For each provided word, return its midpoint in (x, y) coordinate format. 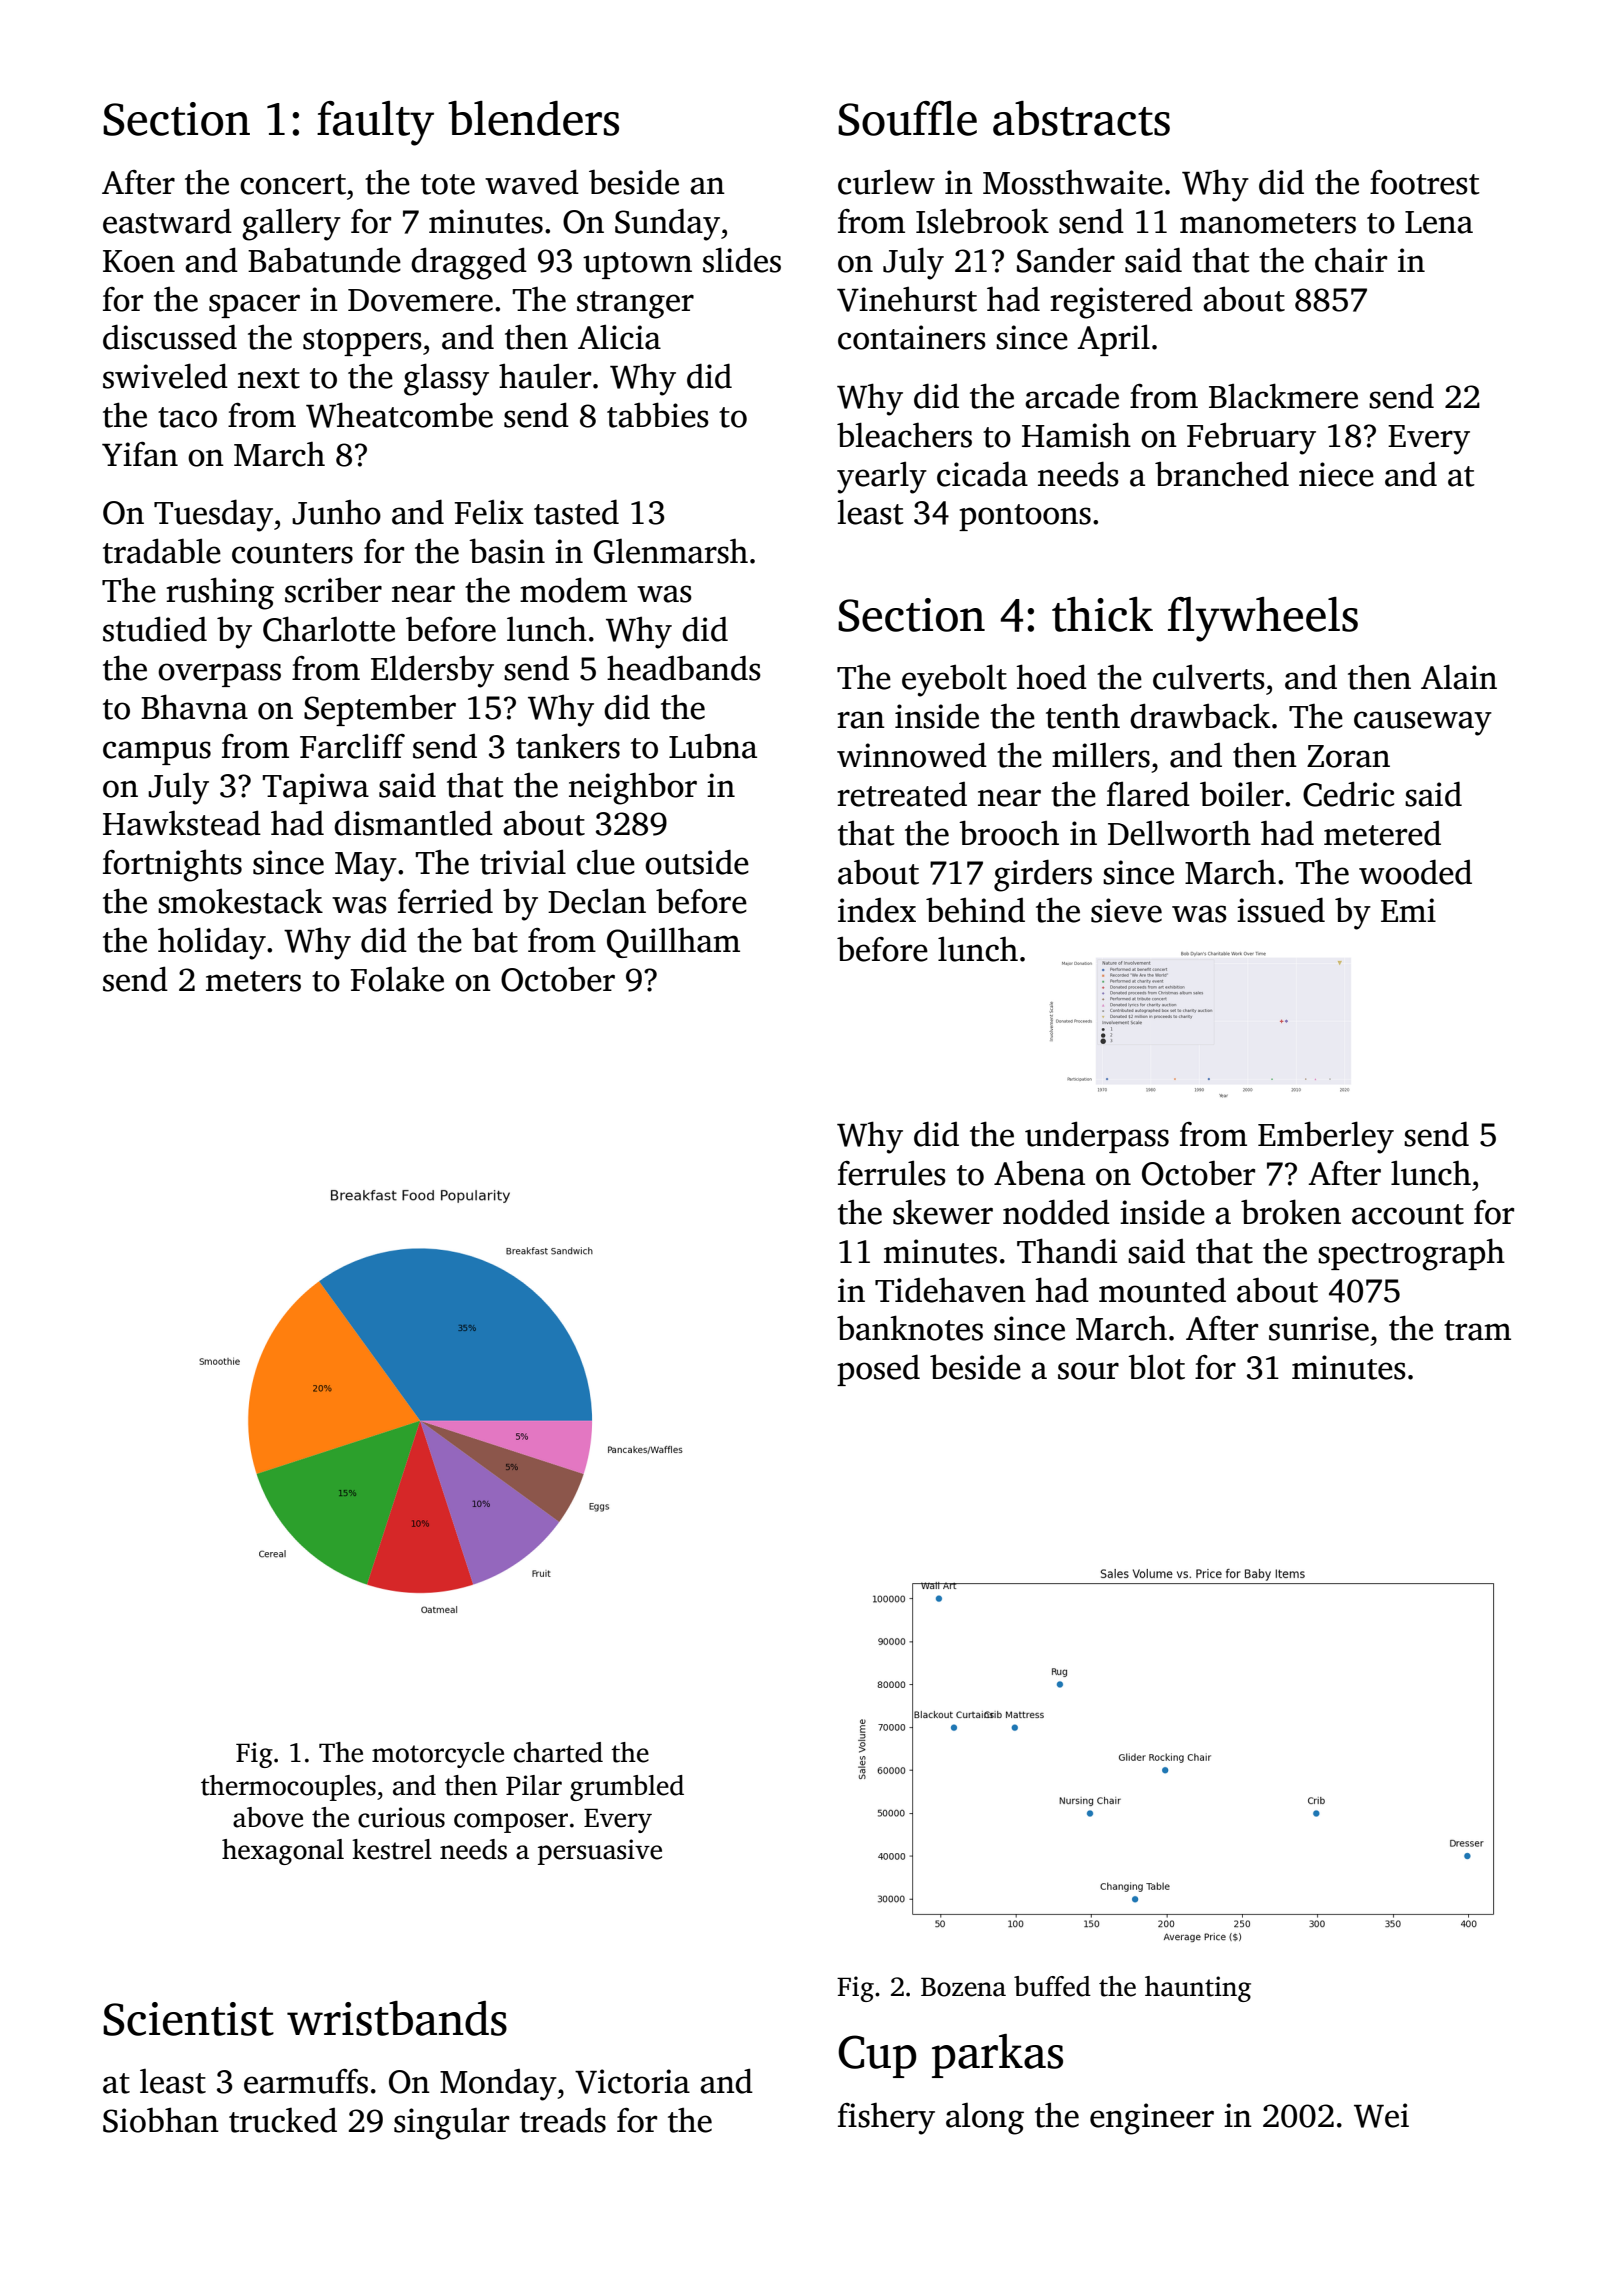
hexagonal (283, 1852)
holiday (212, 943)
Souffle (907, 118)
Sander (1066, 260)
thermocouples (288, 1788)
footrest (1425, 182)
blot (1156, 1367)
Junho (336, 512)
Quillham (673, 942)
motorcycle (438, 1755)
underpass (1097, 1137)
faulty (375, 123)
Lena (1439, 222)
